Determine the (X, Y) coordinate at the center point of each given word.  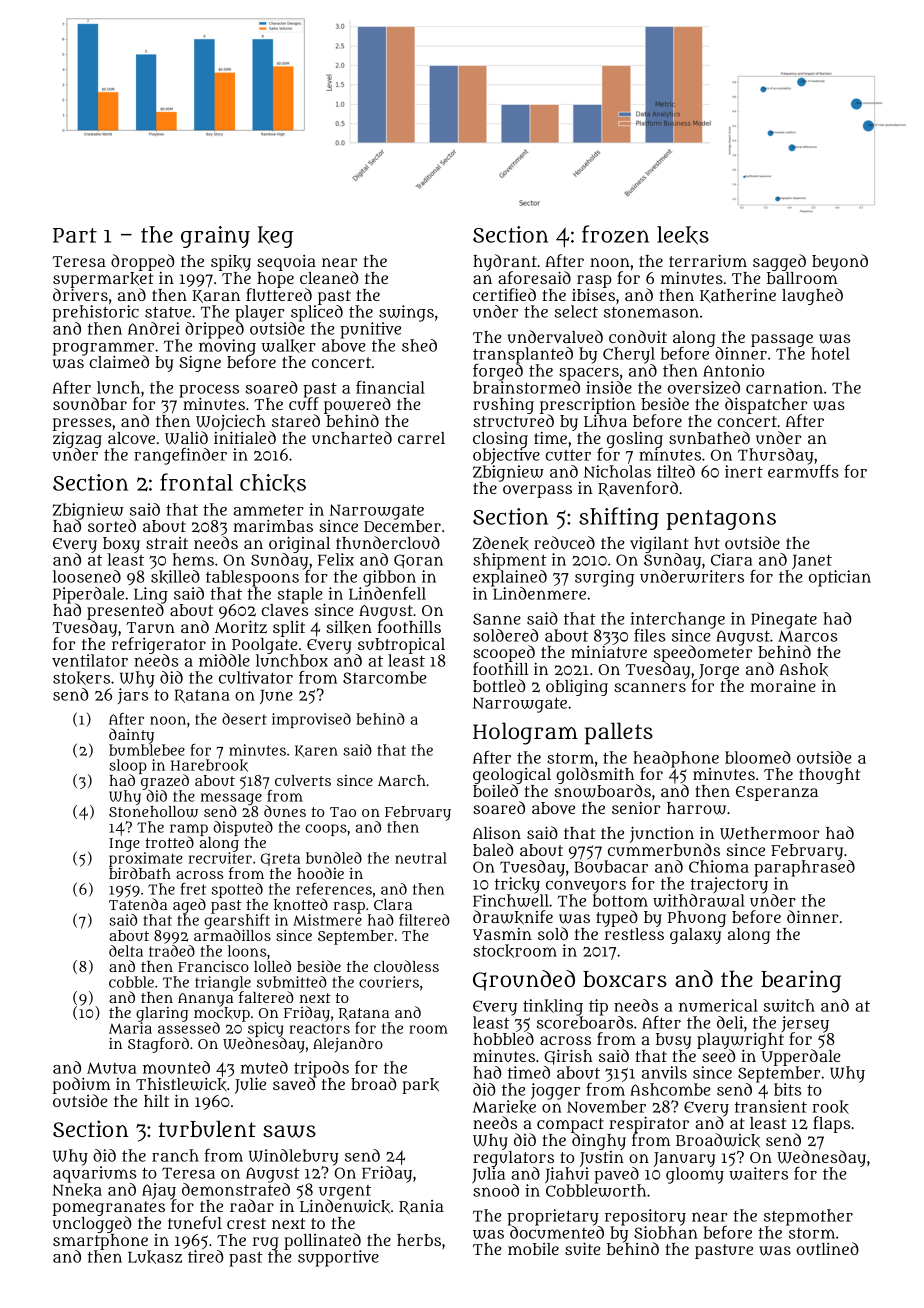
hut (707, 543)
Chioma (719, 866)
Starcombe (385, 677)
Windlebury (294, 1157)
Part (75, 235)
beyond (840, 262)
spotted (237, 890)
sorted (112, 526)
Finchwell (511, 900)
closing (500, 440)
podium (82, 1086)
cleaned (329, 277)
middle (224, 660)
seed (718, 1055)
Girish (568, 1057)
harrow (696, 808)
